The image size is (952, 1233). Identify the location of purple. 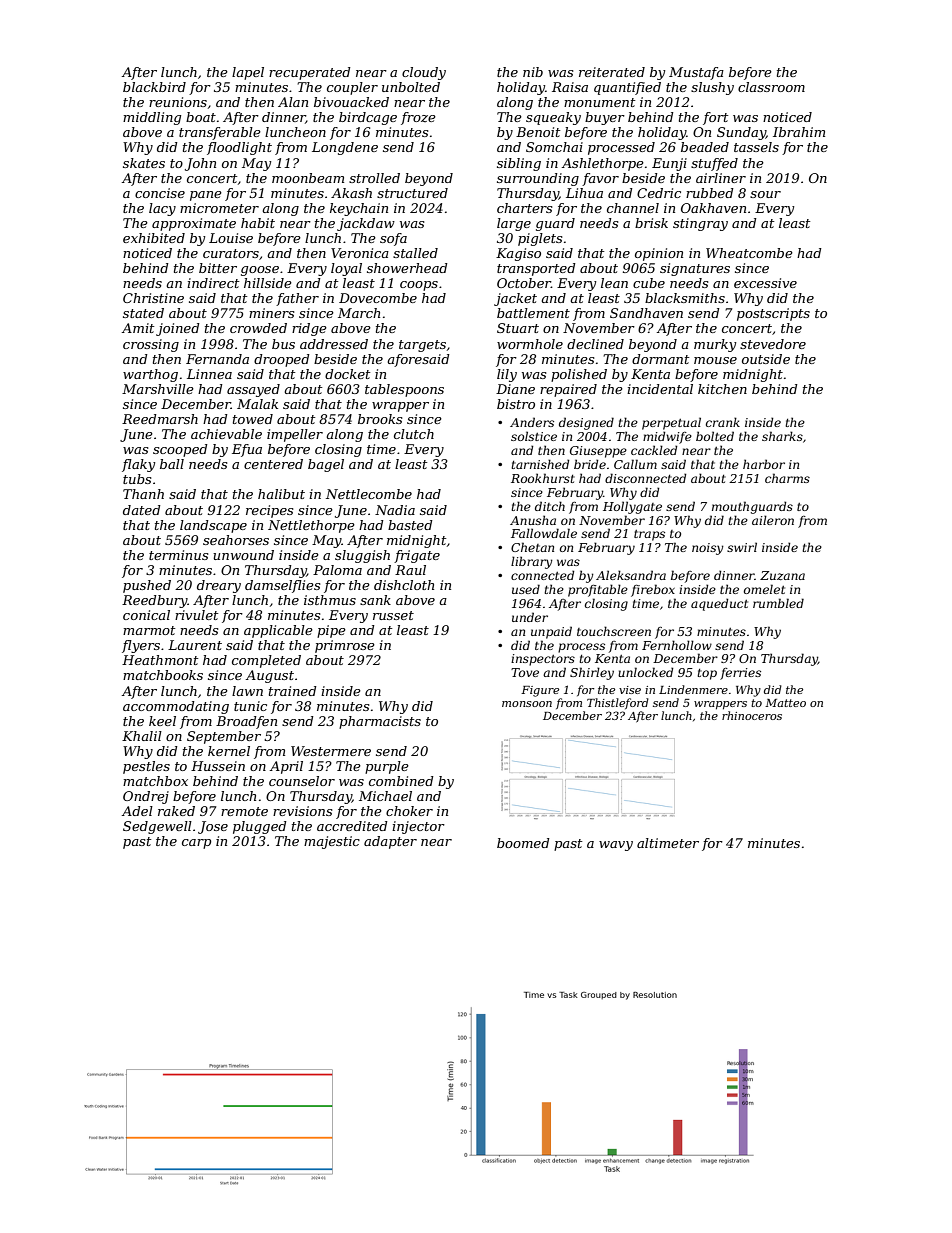
(387, 767).
